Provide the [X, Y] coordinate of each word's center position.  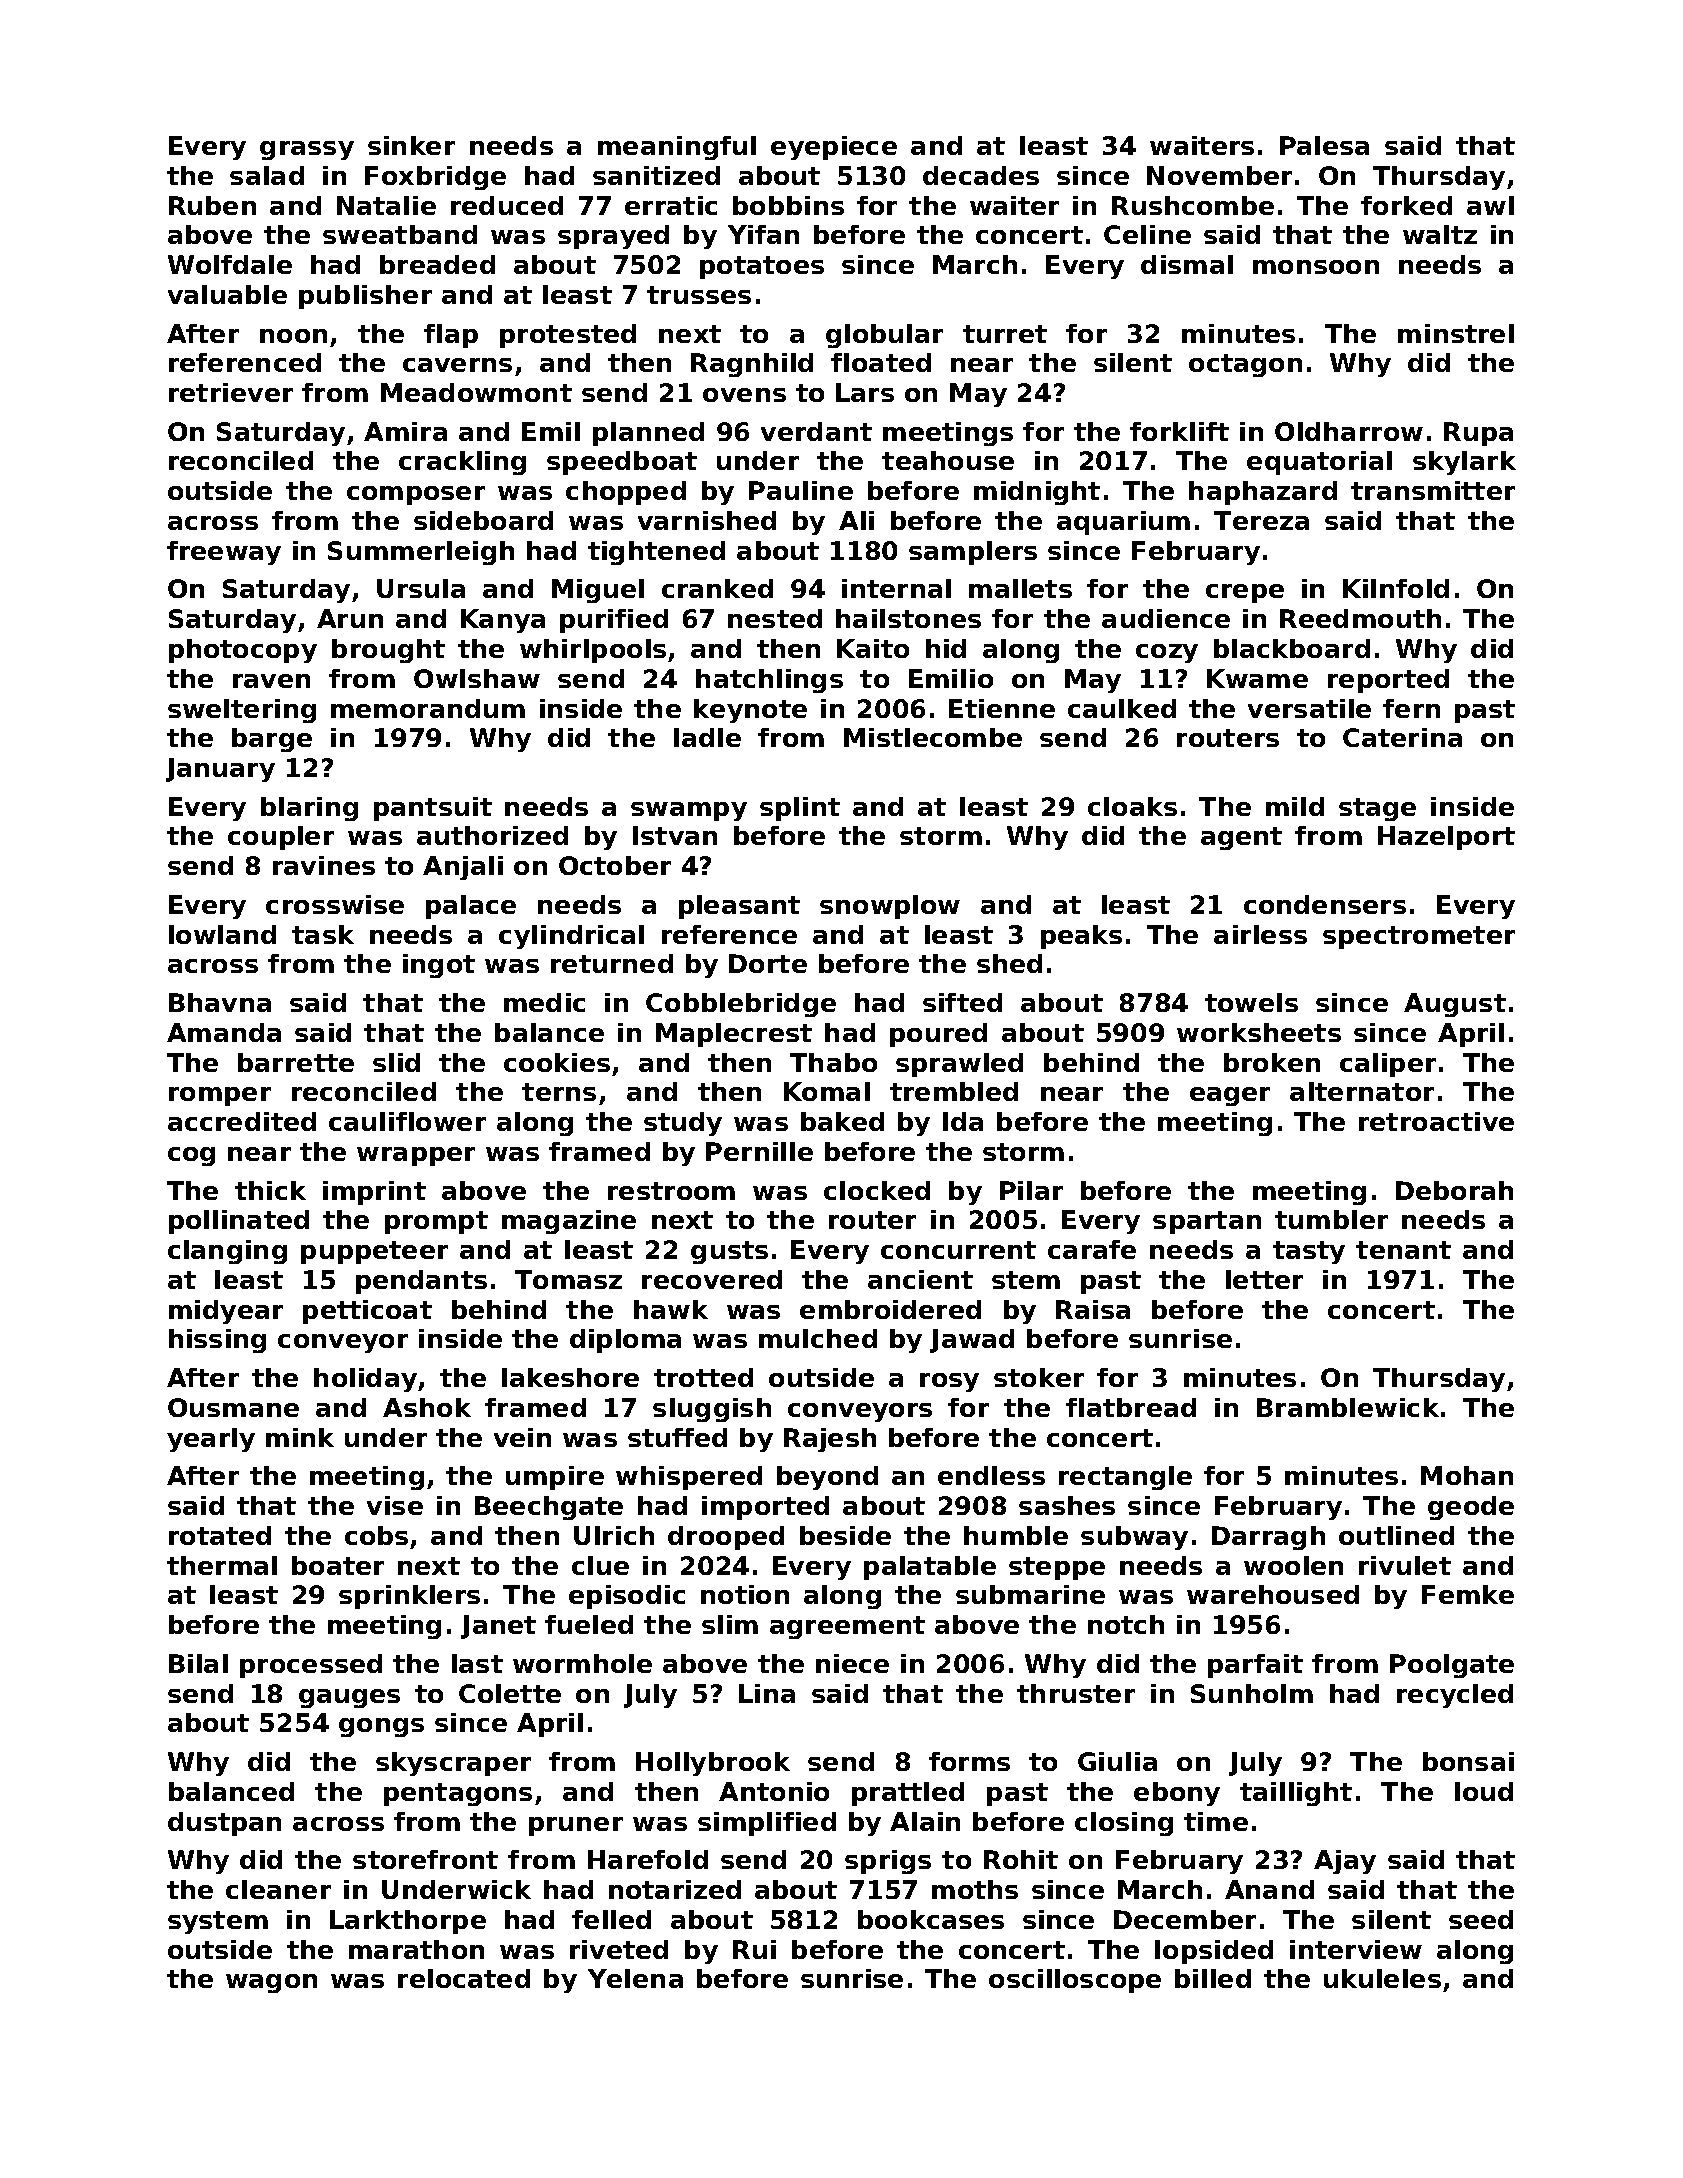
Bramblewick [1348, 1407]
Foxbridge [435, 178]
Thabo [833, 1062]
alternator [1362, 1091]
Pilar [1031, 1190]
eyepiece [834, 148]
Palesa [1324, 145]
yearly [211, 1440]
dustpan [224, 1824]
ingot [439, 966]
